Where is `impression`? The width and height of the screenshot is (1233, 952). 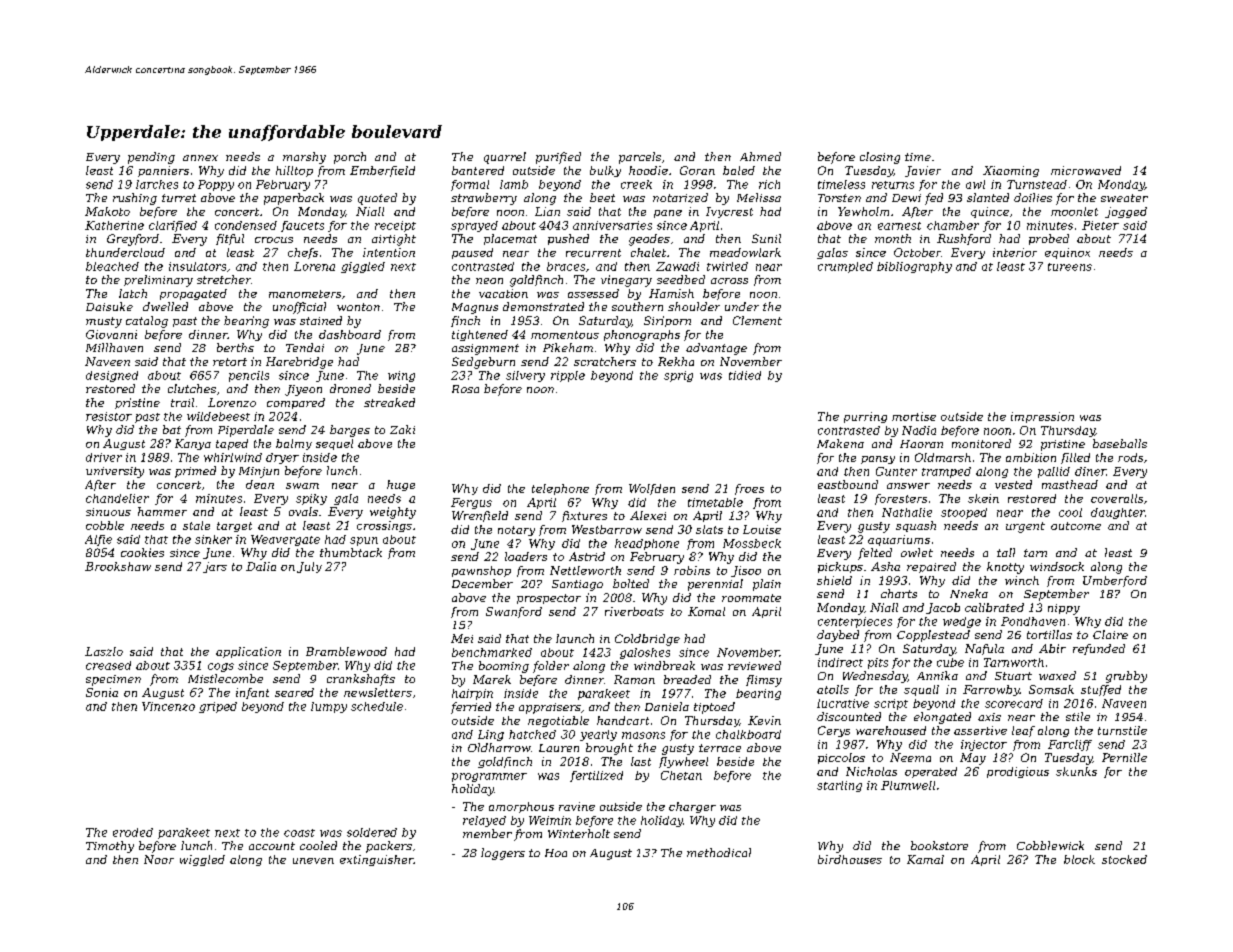 impression is located at coordinates (1042, 417).
